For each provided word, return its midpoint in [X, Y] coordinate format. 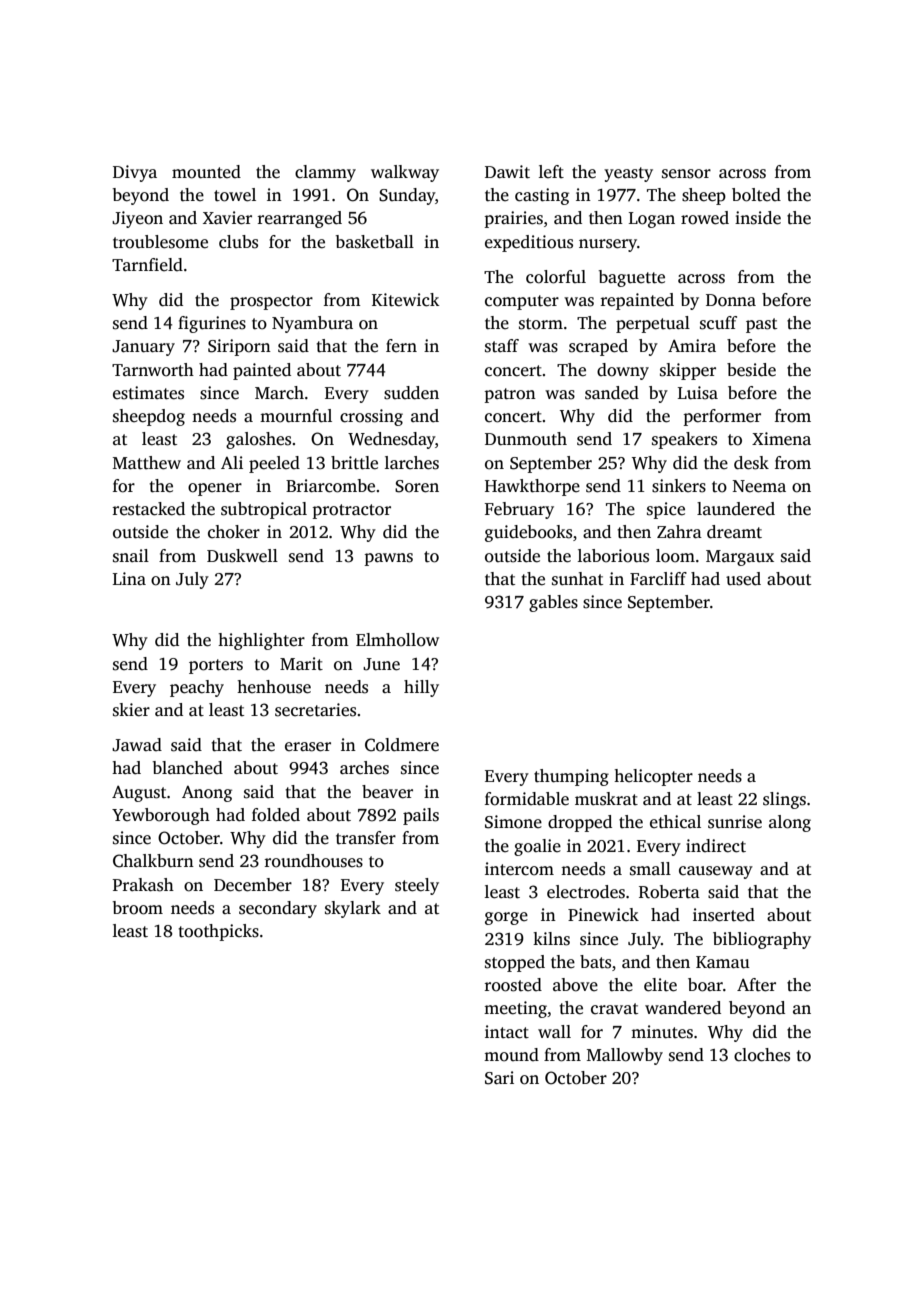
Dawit [507, 172]
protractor [351, 511]
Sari [499, 1078]
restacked [148, 509]
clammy [325, 173]
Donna [731, 300]
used [743, 579]
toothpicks [218, 932]
